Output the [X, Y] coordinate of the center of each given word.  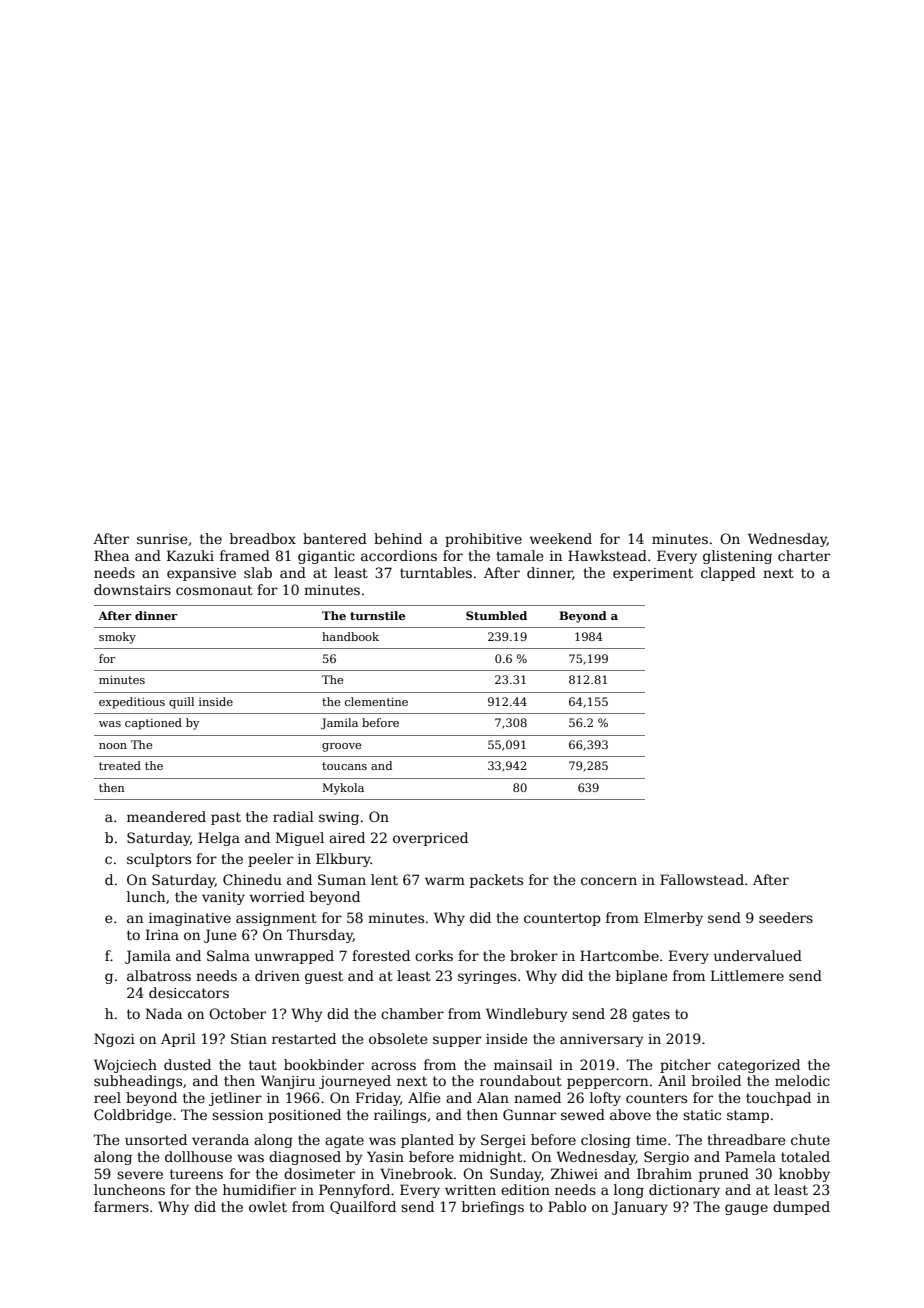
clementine [376, 701]
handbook [350, 636]
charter [804, 555]
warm [445, 881]
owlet [268, 1206]
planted [427, 1141]
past [226, 818]
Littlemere [747, 975]
